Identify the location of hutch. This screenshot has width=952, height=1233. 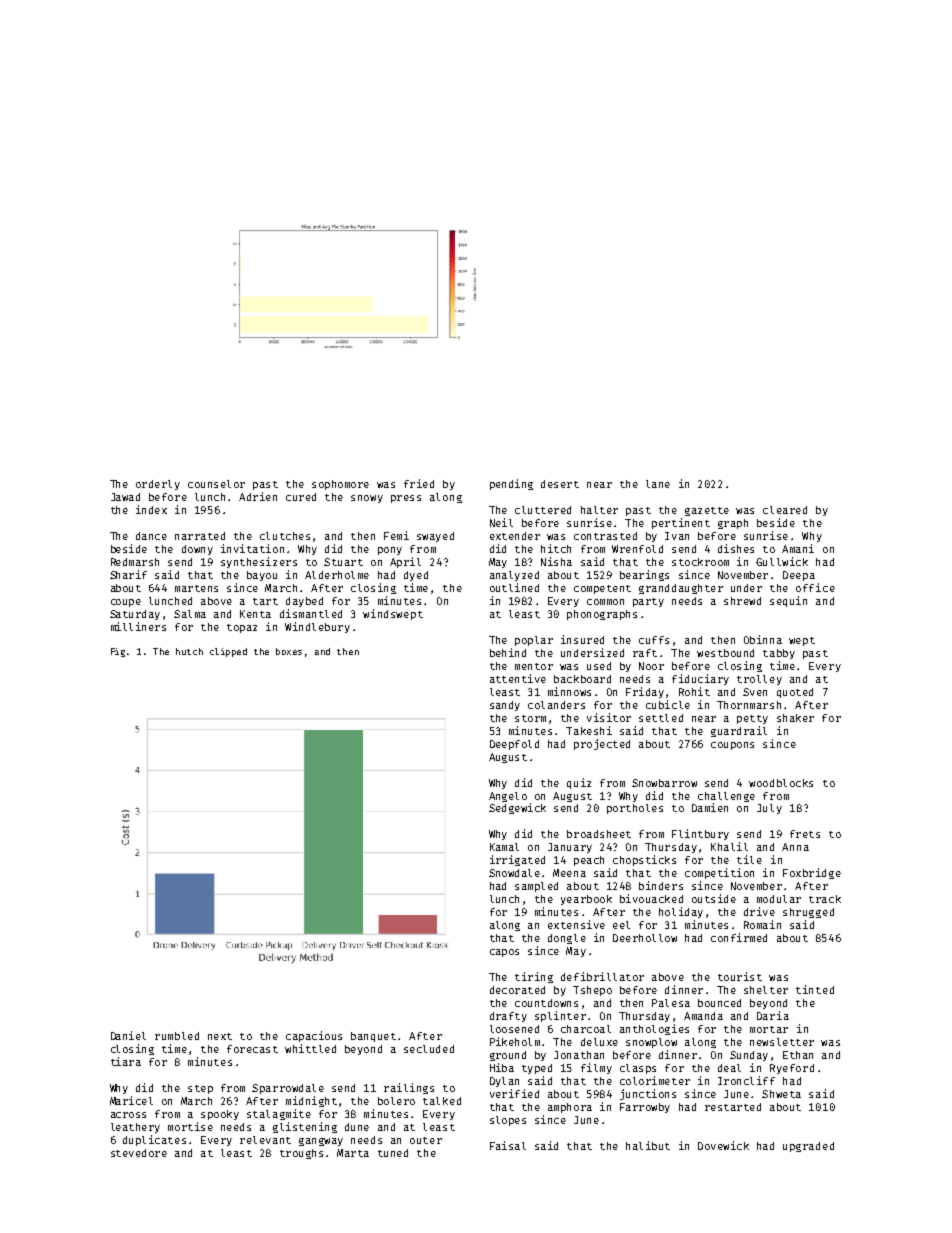
(189, 651).
